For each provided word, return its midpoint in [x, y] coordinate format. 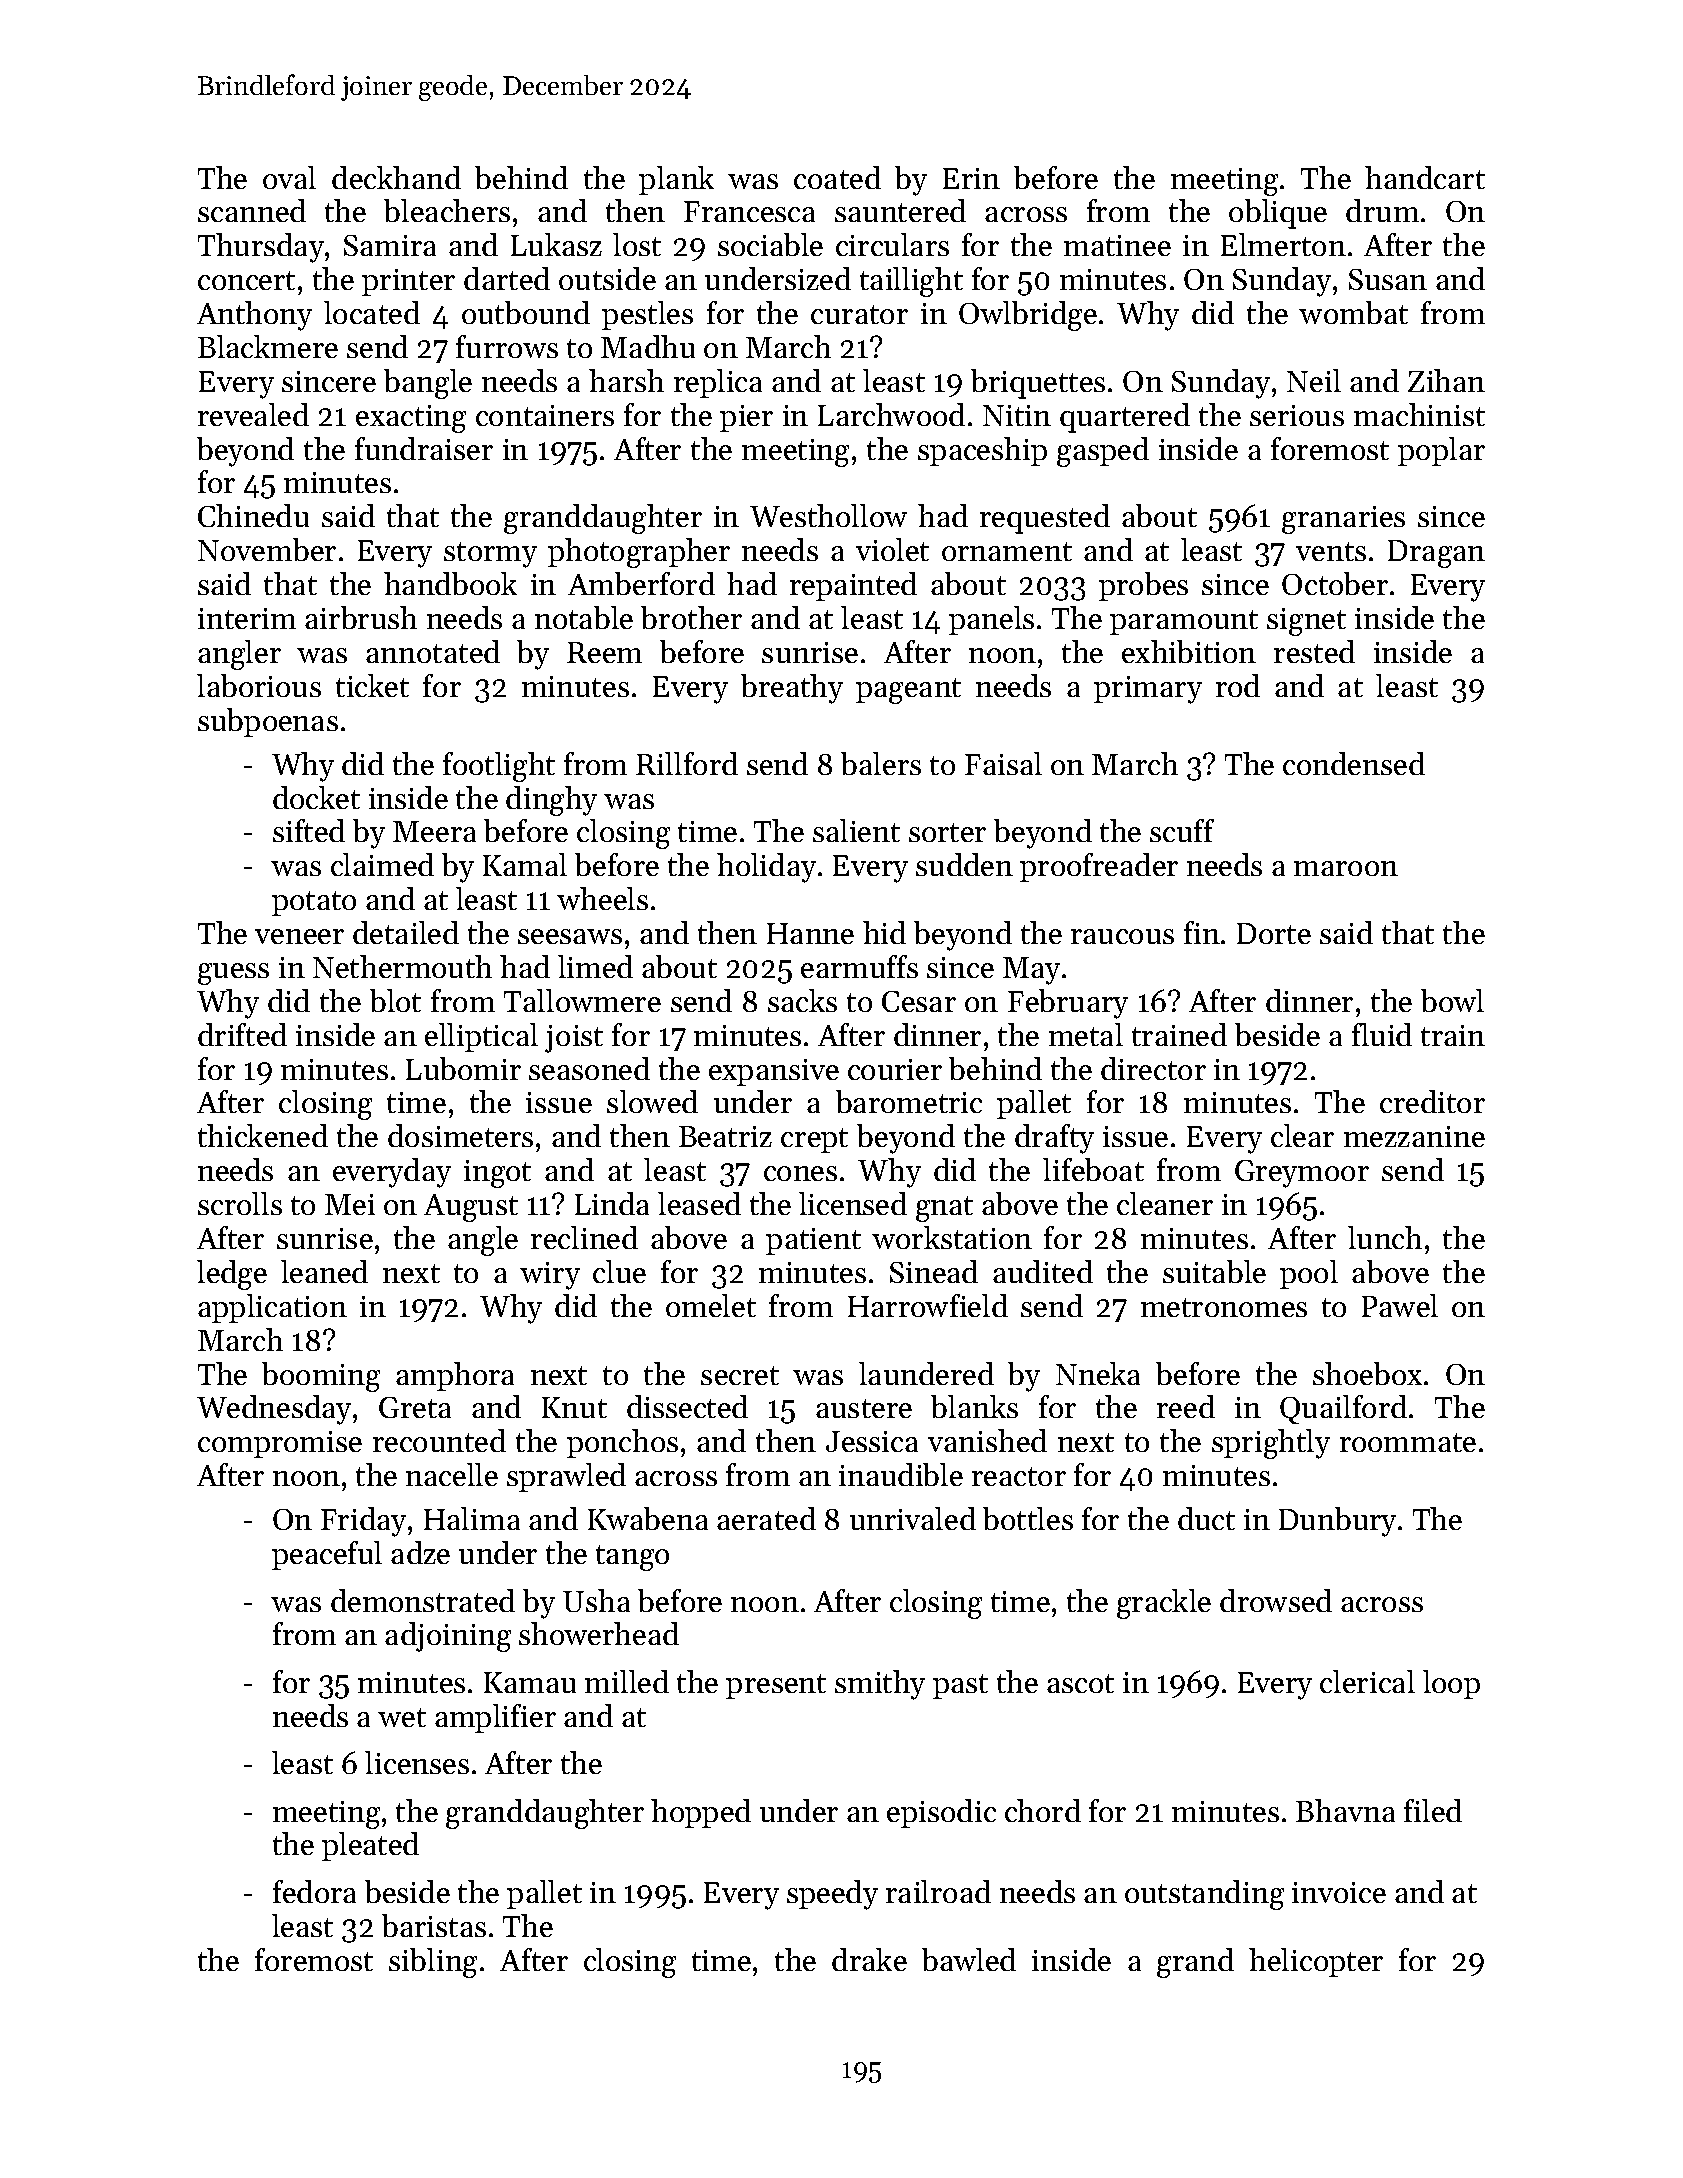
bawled [969, 1959]
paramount [1184, 622]
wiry [550, 1276]
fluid [1382, 1034]
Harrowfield [928, 1305]
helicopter [1316, 1962]
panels [991, 620]
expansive [774, 1072]
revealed [253, 414]
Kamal [525, 864]
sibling [433, 1963]
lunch [1385, 1237]
